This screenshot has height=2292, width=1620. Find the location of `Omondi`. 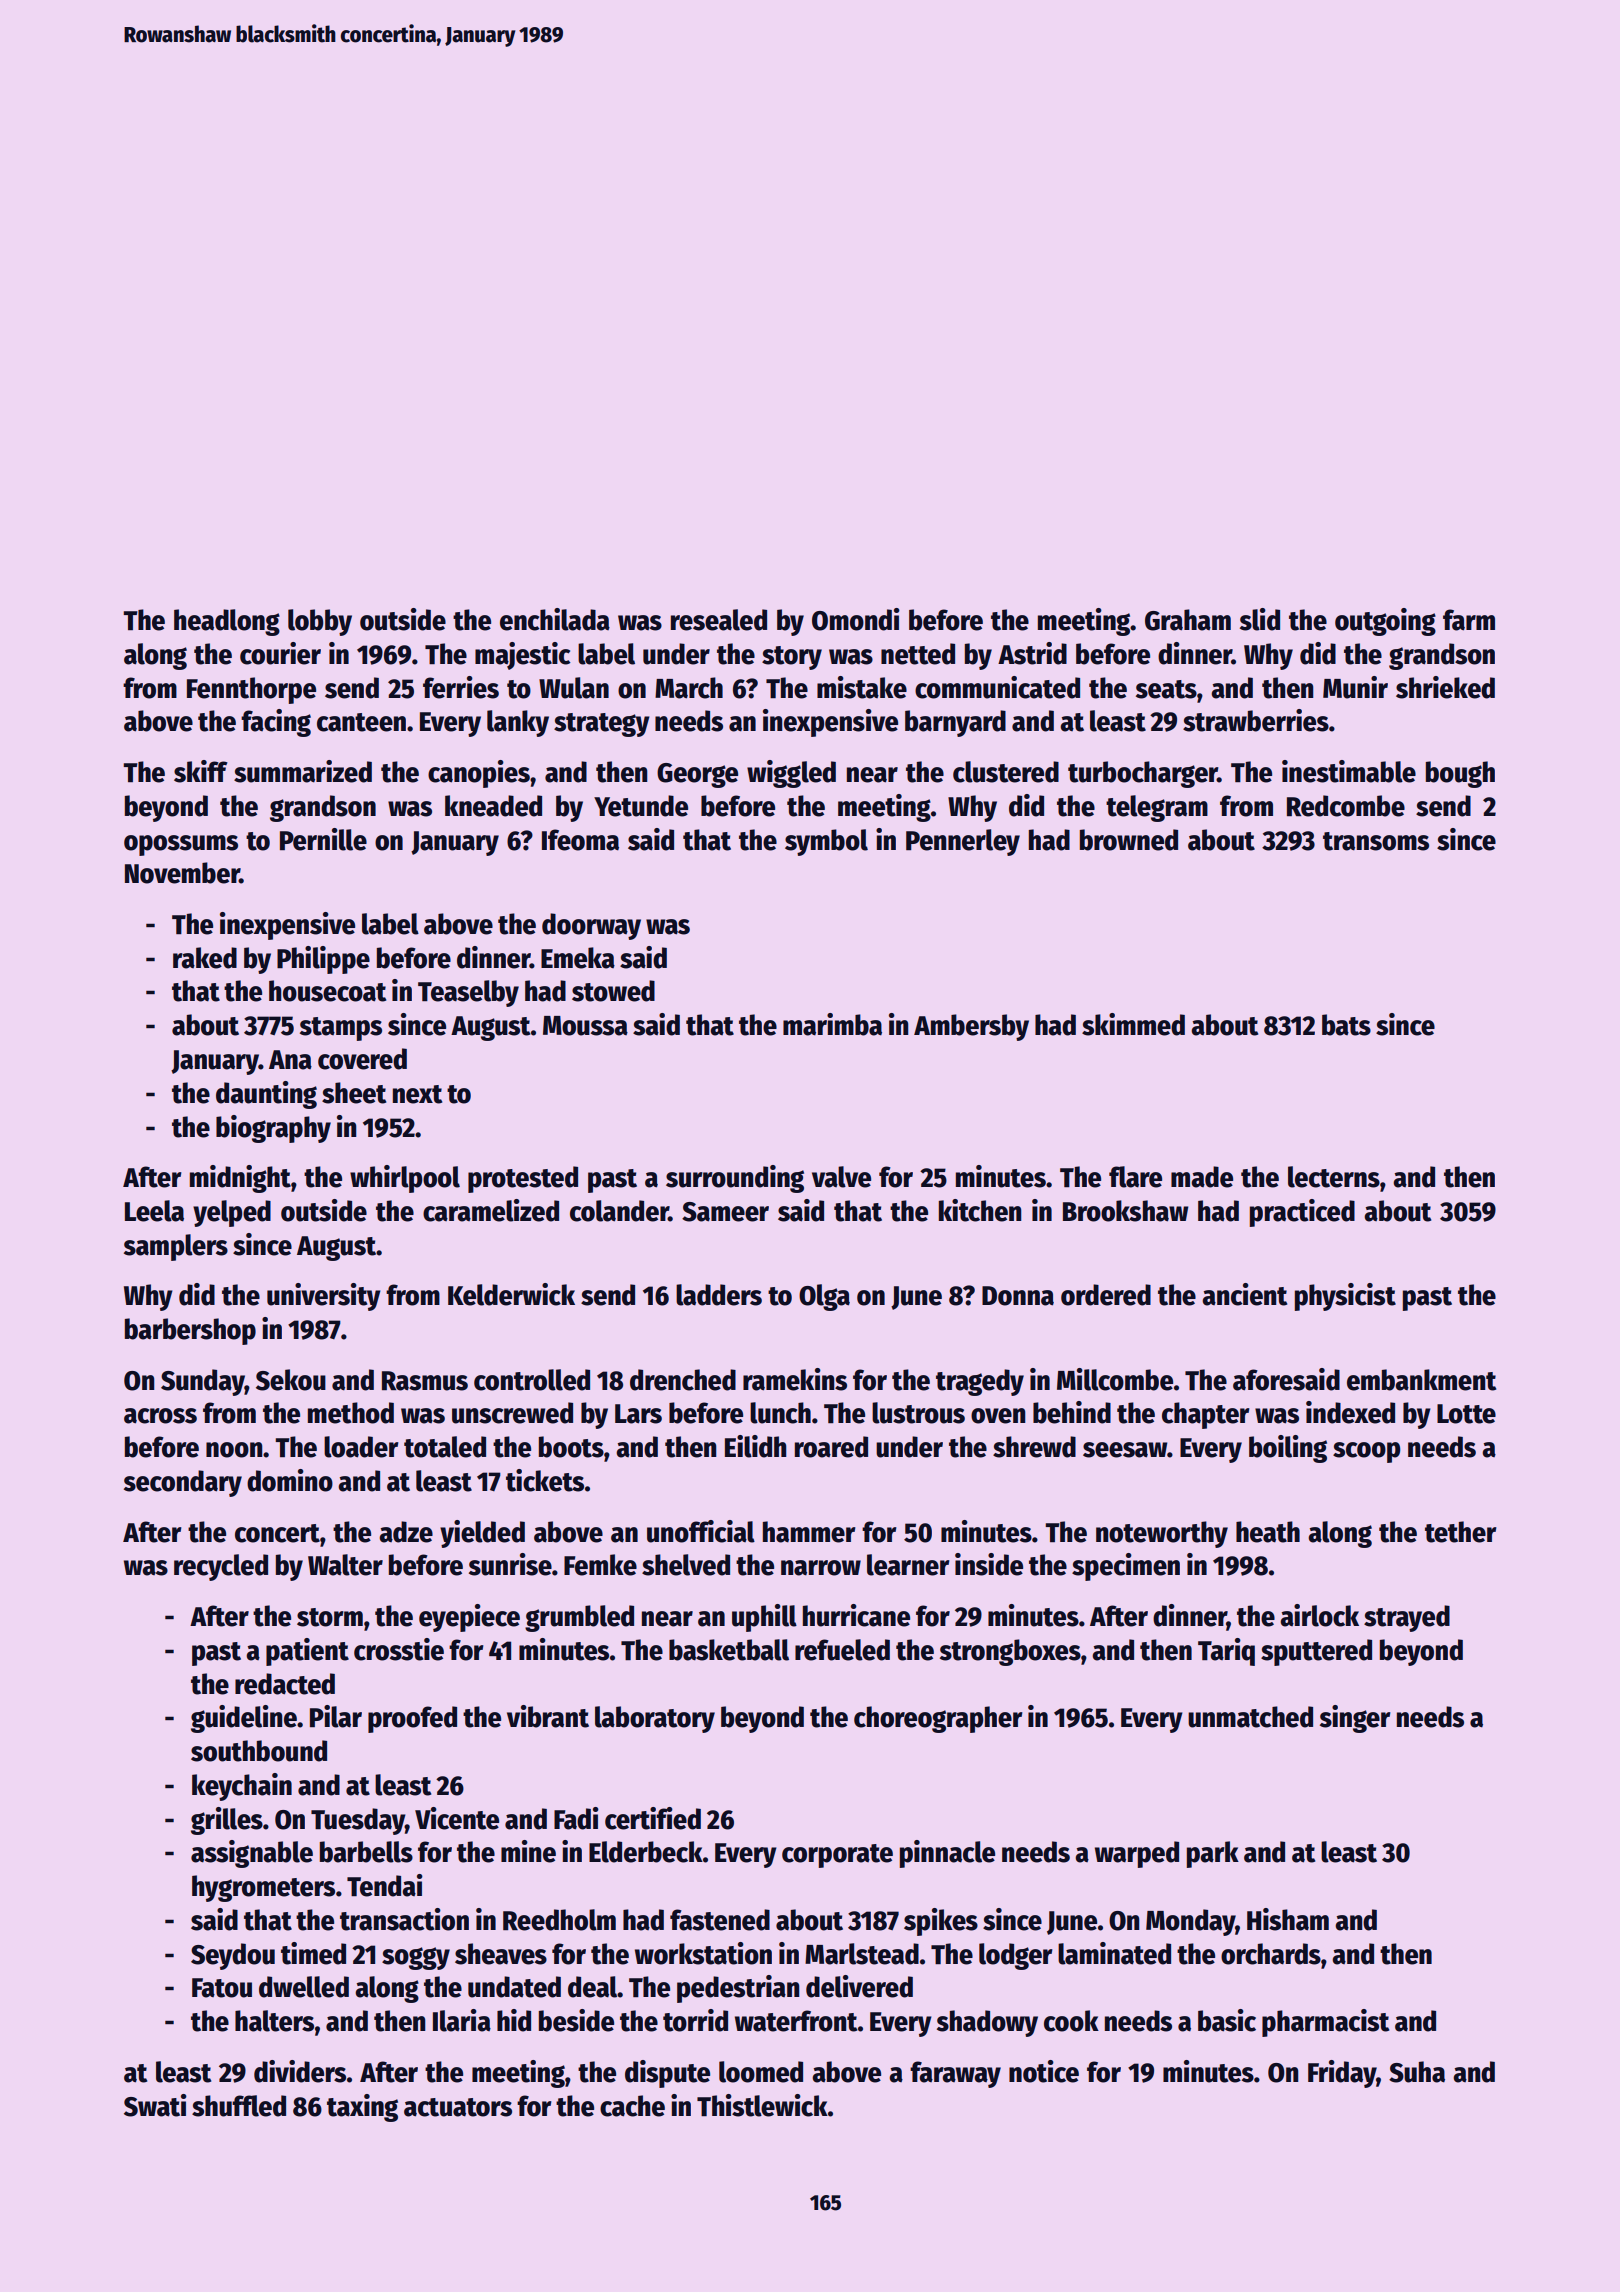

Omondi is located at coordinates (856, 619).
